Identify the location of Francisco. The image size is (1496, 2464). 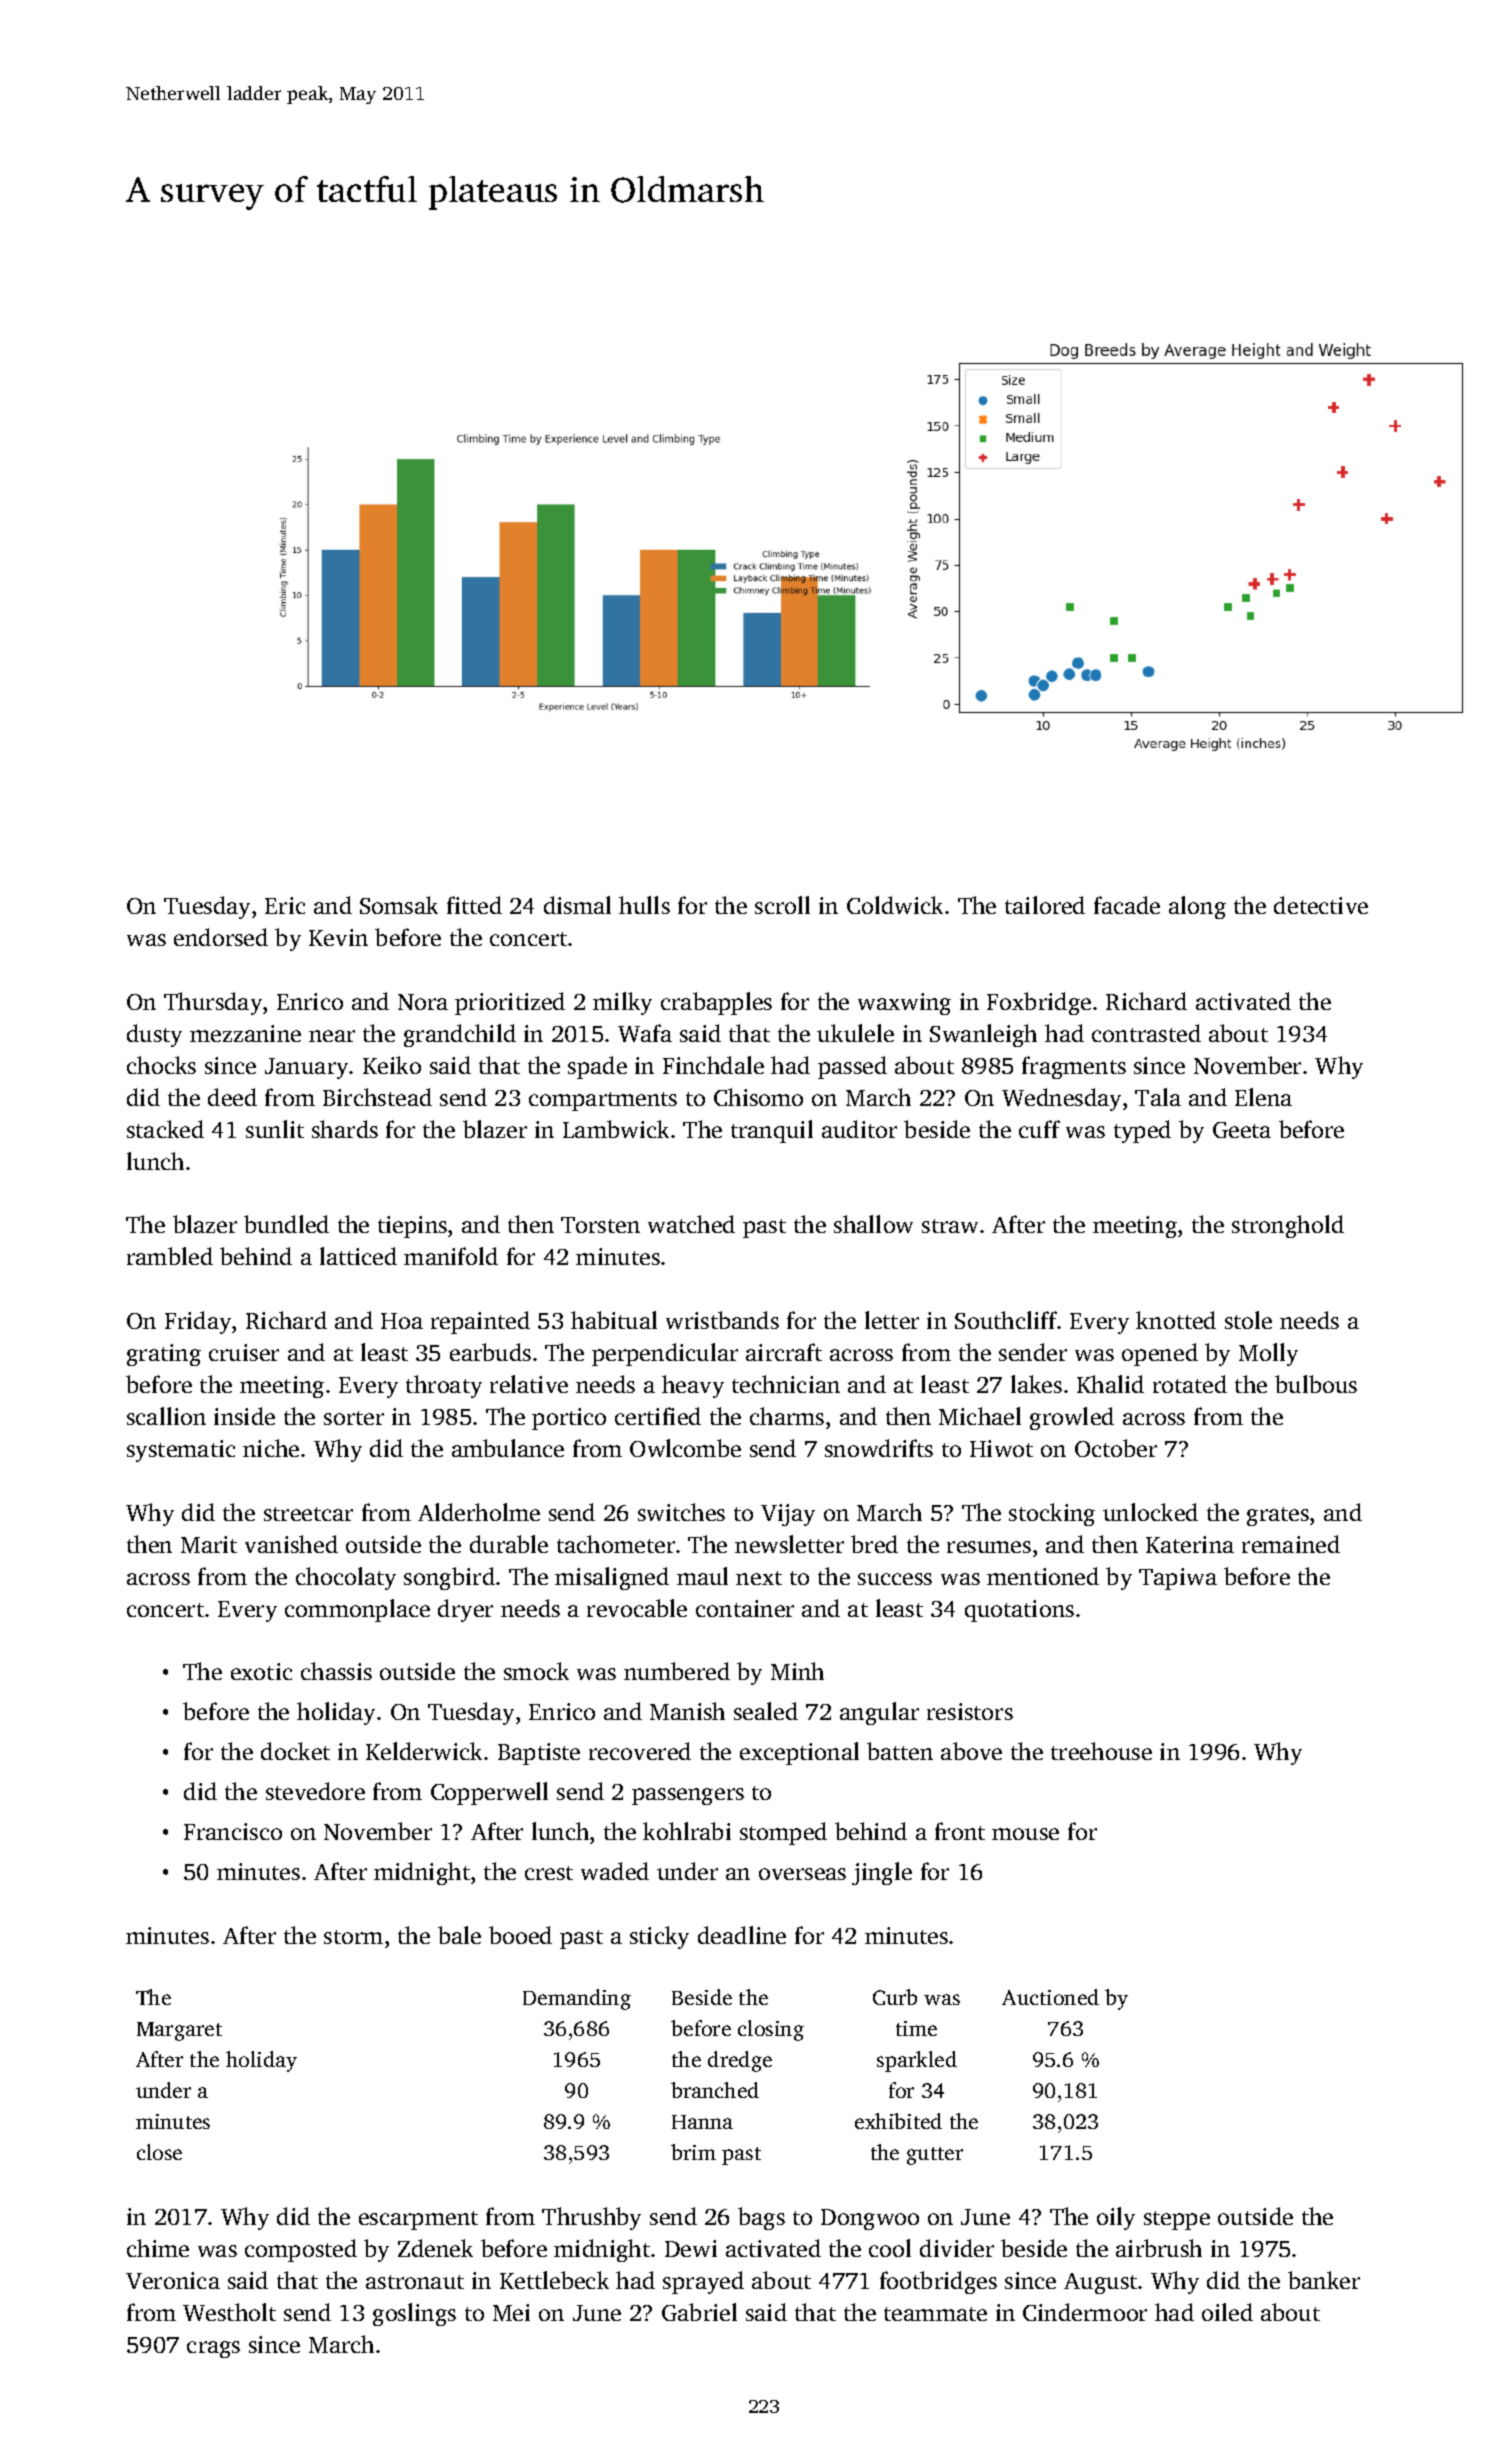
(233, 1831).
